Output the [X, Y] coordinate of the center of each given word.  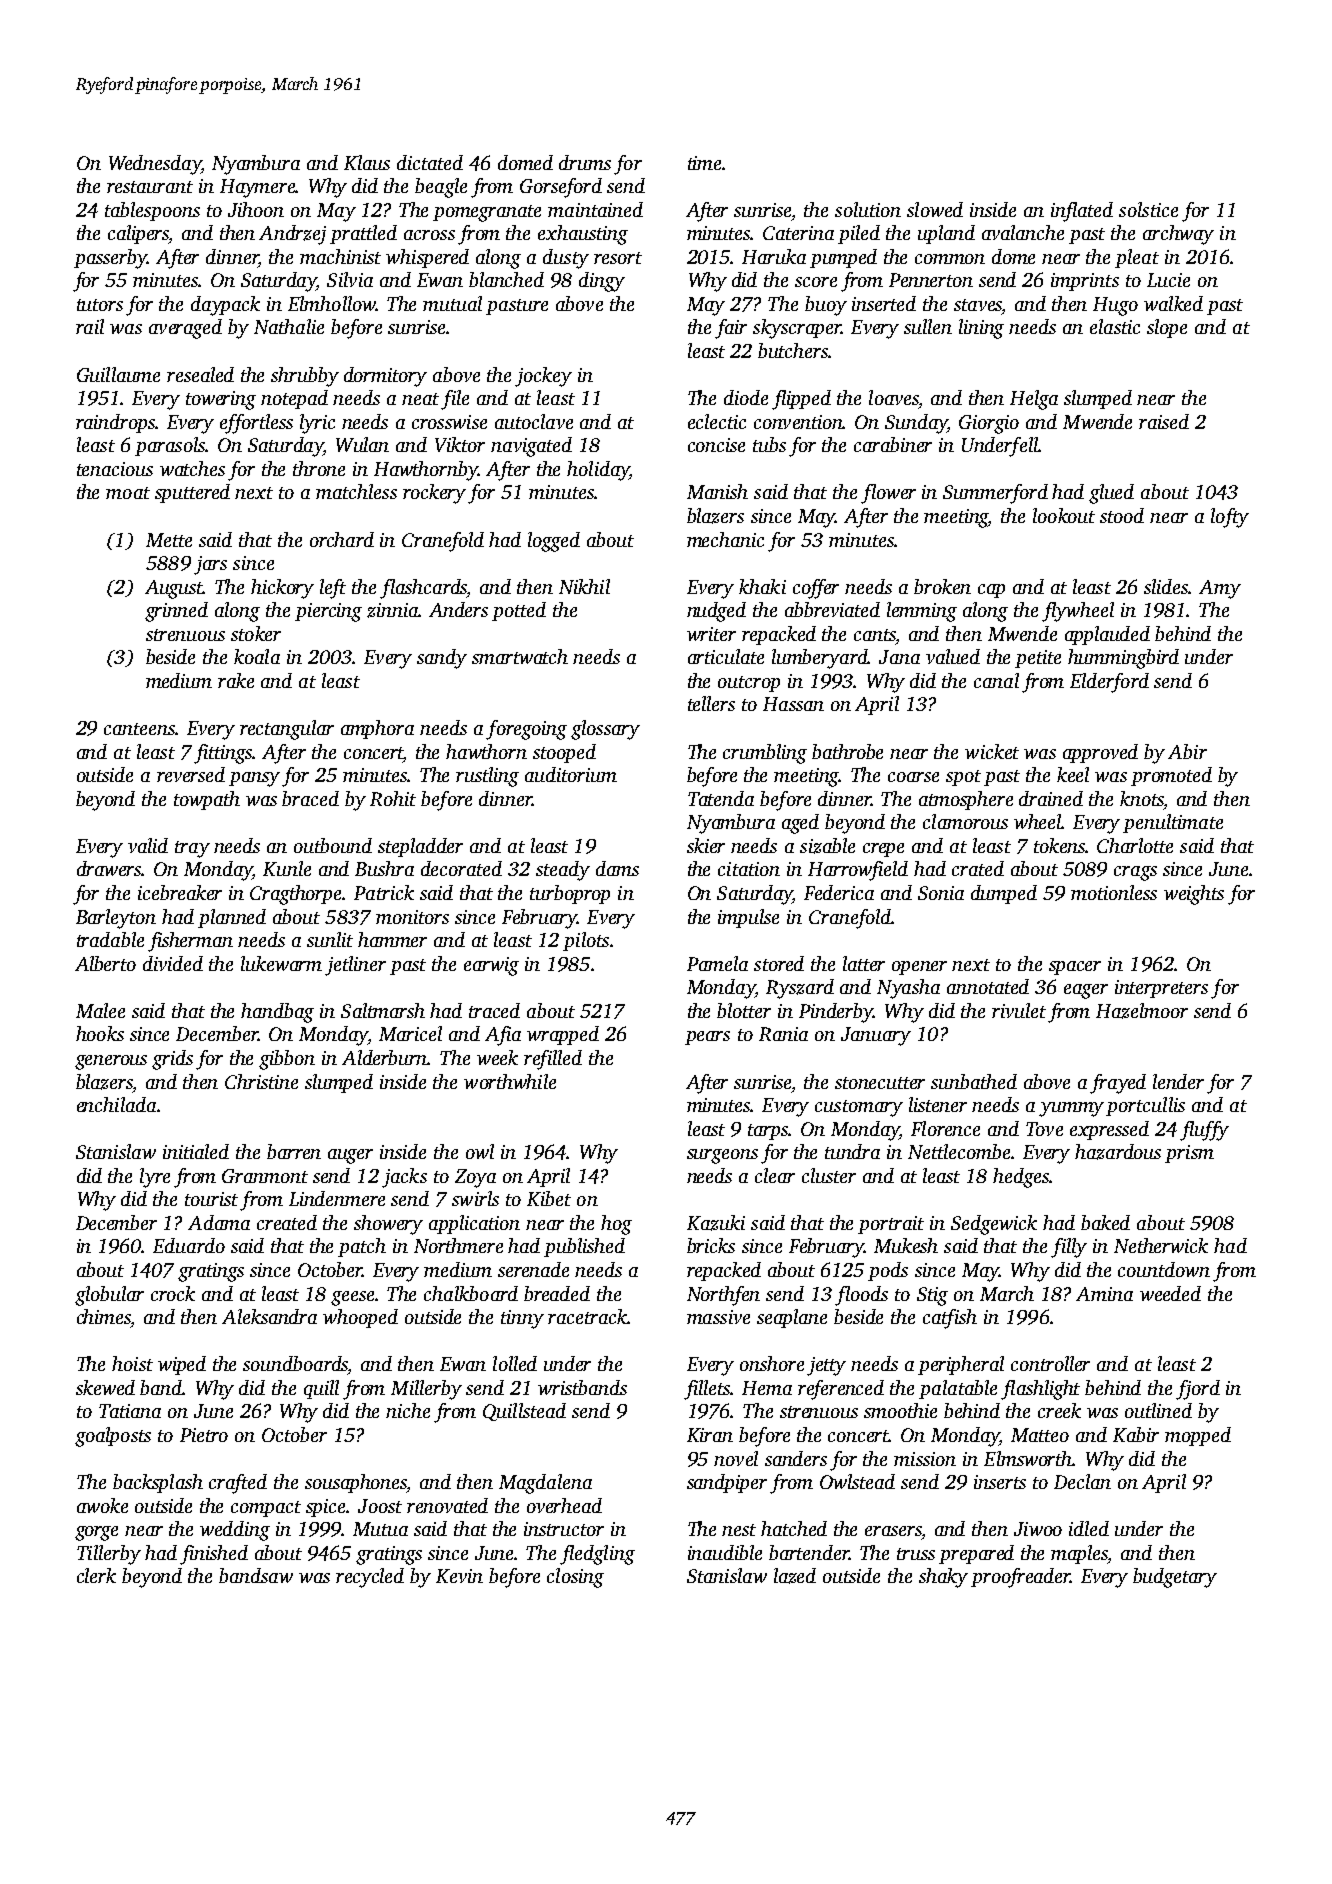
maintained [595, 209]
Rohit [393, 798]
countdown [1164, 1269]
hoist [132, 1363]
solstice [1148, 209]
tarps [768, 1132]
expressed [1109, 1130]
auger [350, 1156]
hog [616, 1225]
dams [617, 868]
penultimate [1173, 823]
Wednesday [155, 165]
